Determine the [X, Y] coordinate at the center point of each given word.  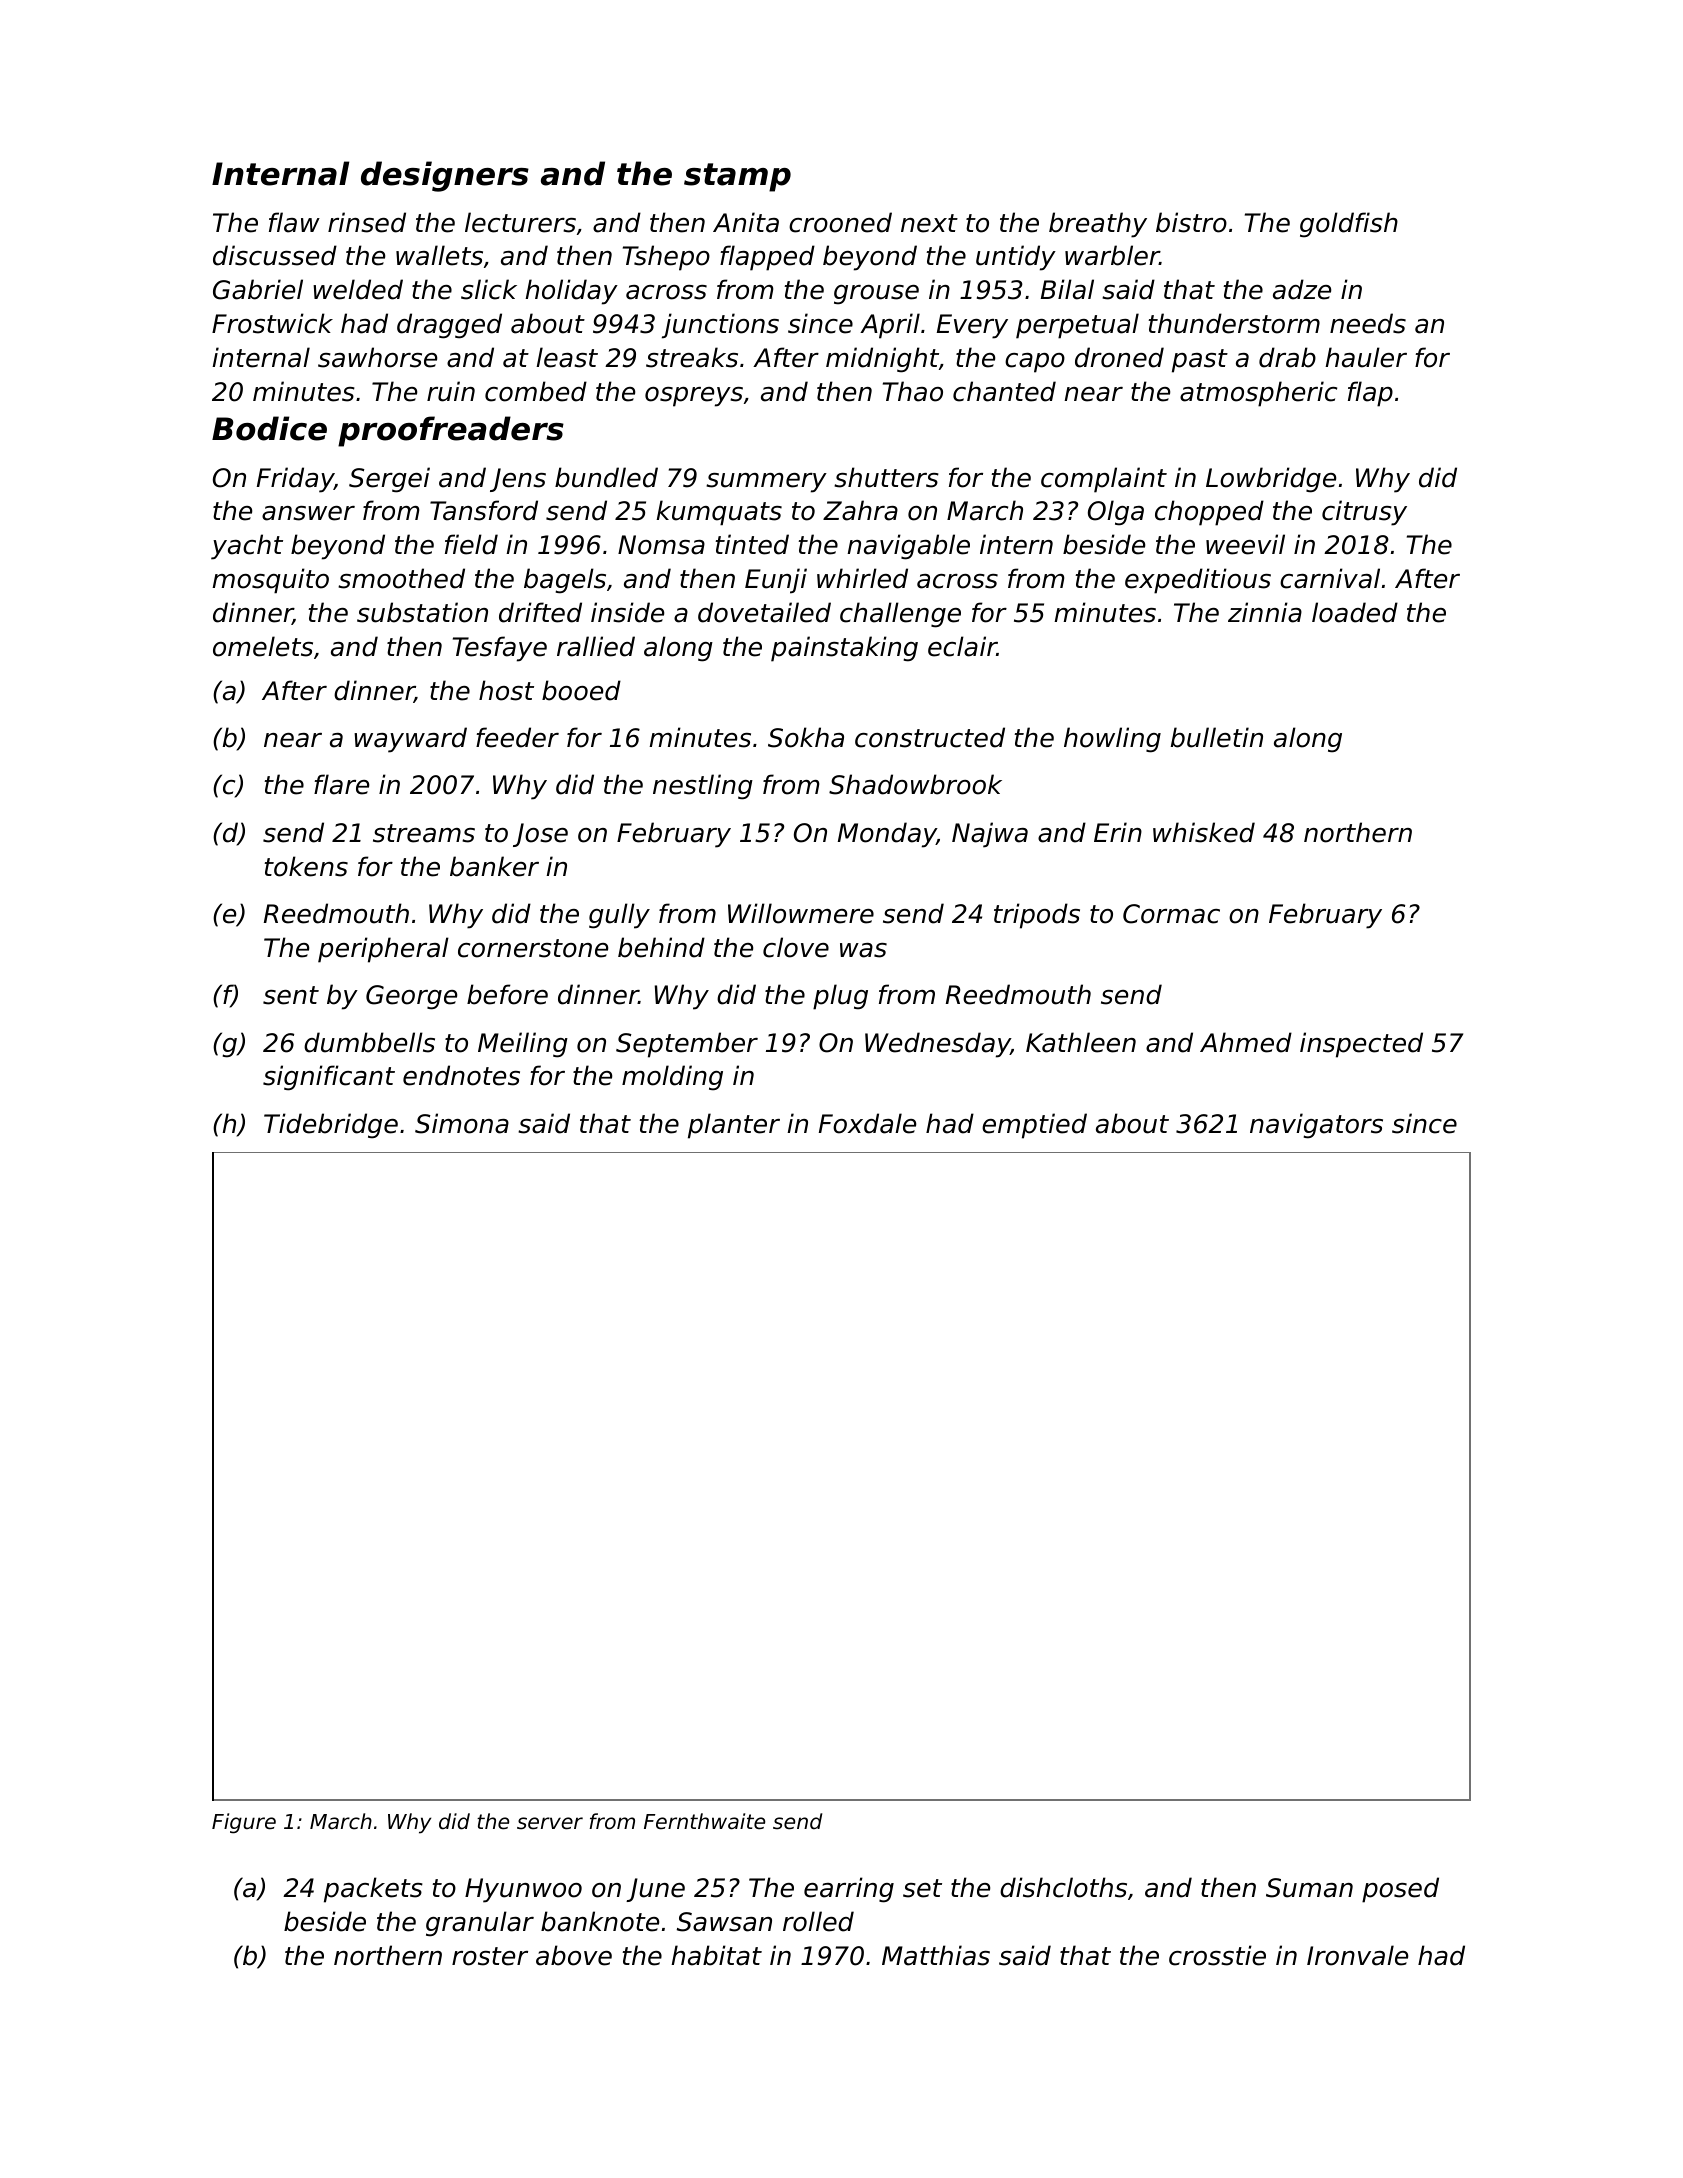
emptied [1034, 1126]
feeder [517, 737]
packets [373, 1890]
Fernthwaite [704, 1821]
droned [1119, 357]
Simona [462, 1123]
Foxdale [867, 1123]
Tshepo [666, 258]
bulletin [1217, 737]
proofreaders [451, 431]
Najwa [990, 835]
